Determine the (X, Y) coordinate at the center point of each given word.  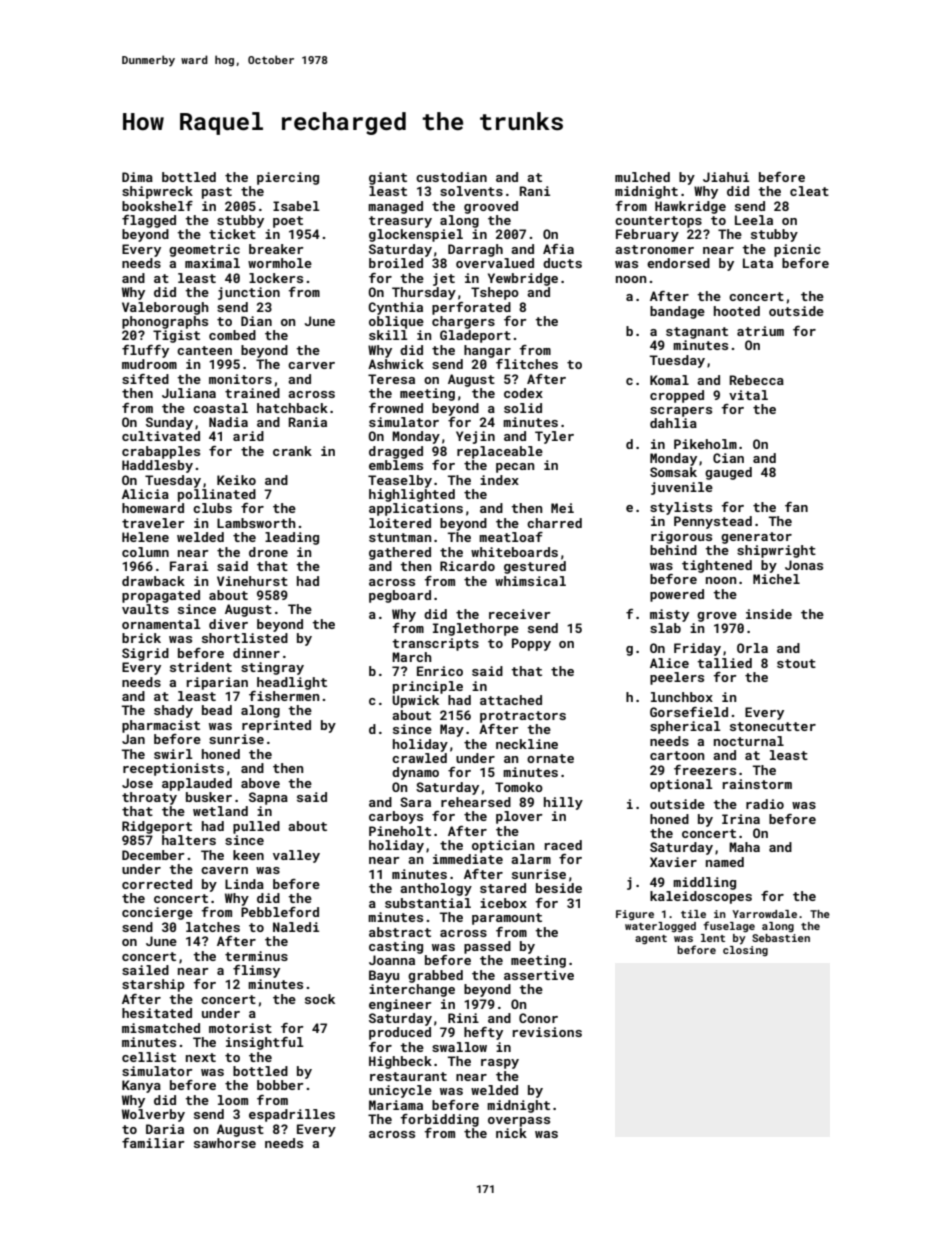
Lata (758, 263)
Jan (133, 739)
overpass (519, 1122)
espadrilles (292, 1115)
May (452, 730)
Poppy (531, 644)
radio (765, 804)
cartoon (677, 755)
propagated (161, 596)
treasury (400, 222)
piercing (288, 178)
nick (511, 1133)
